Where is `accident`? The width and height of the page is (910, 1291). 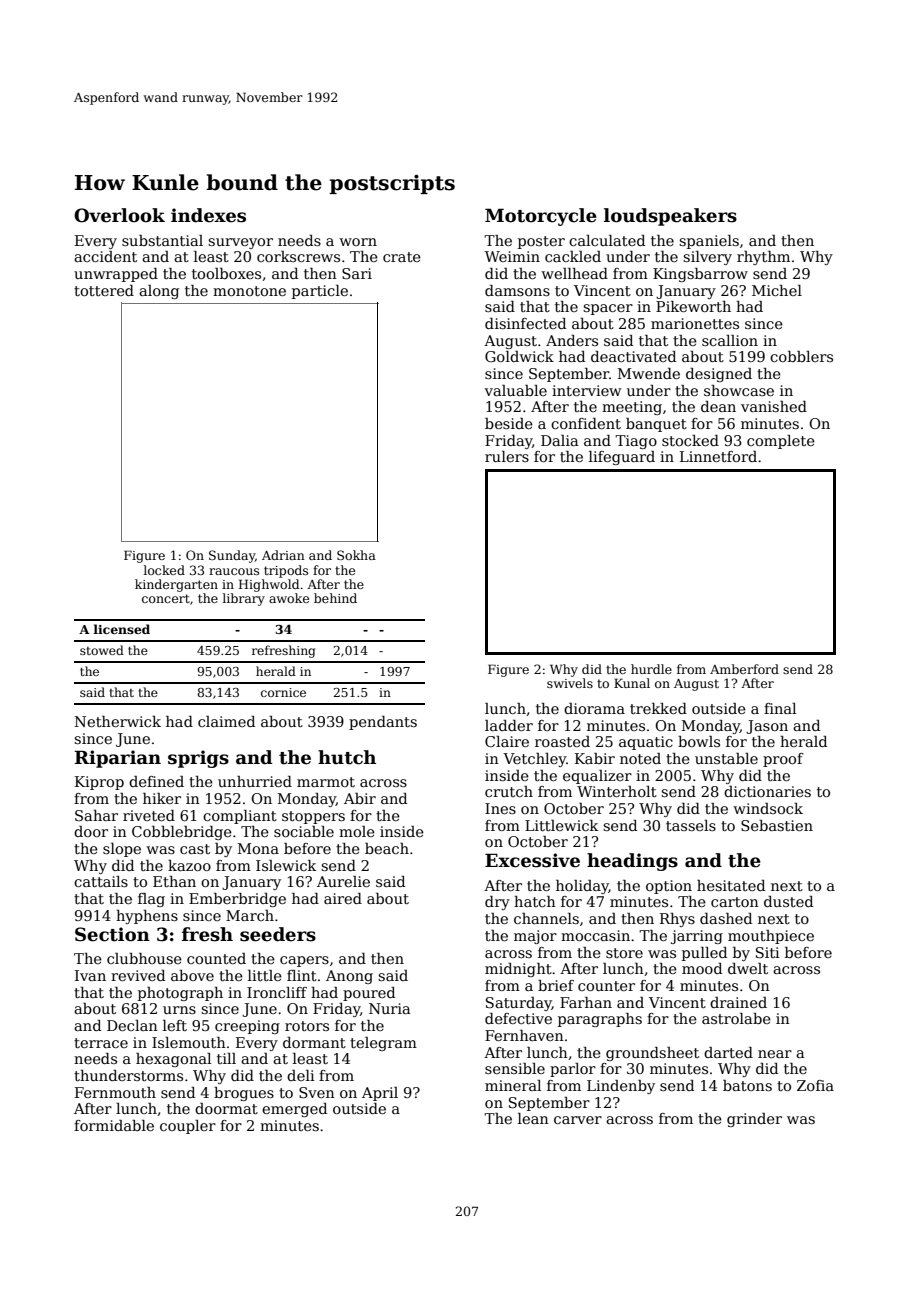 accident is located at coordinates (105, 256).
